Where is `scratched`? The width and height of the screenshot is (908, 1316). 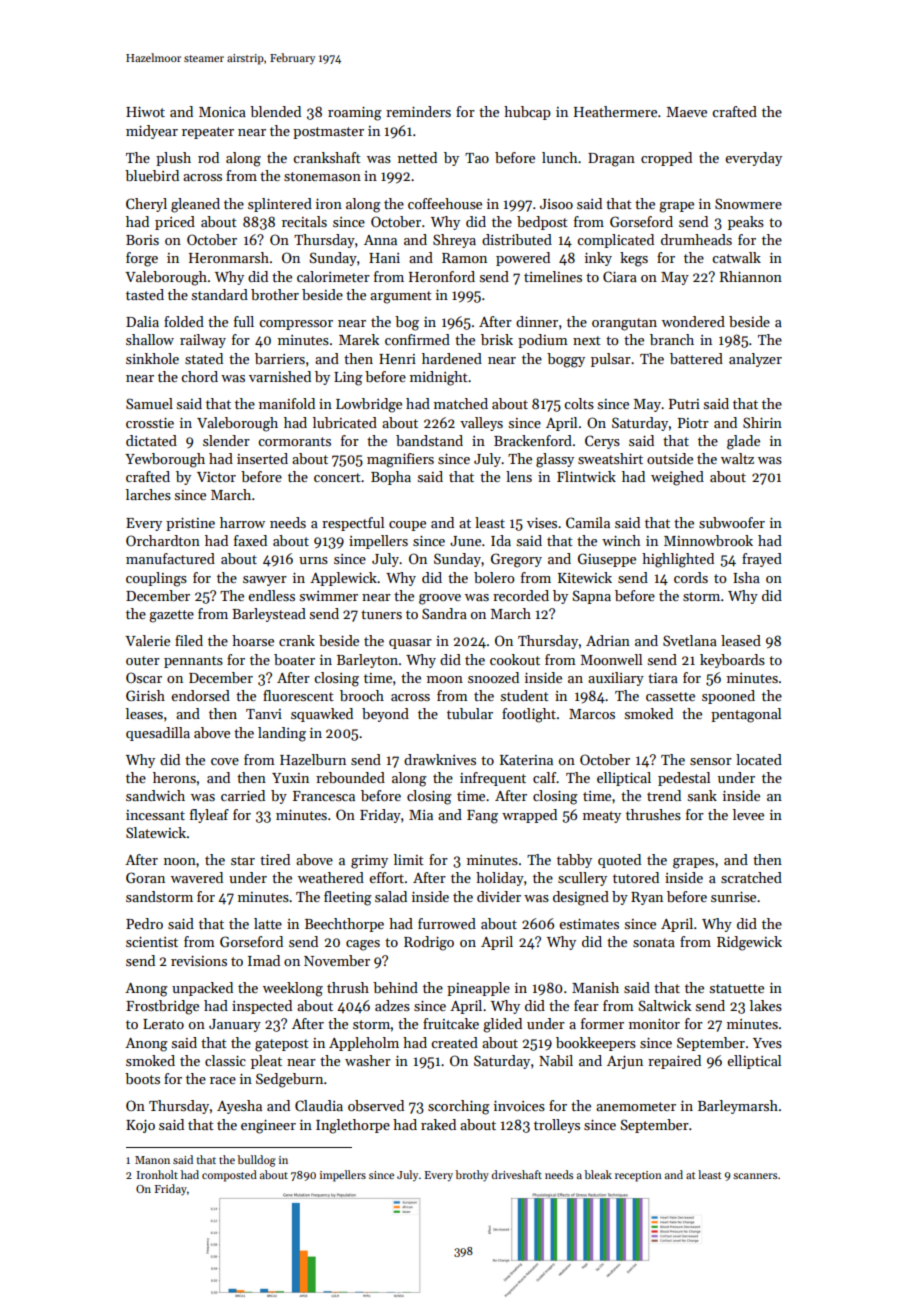
scratched is located at coordinates (751, 877).
